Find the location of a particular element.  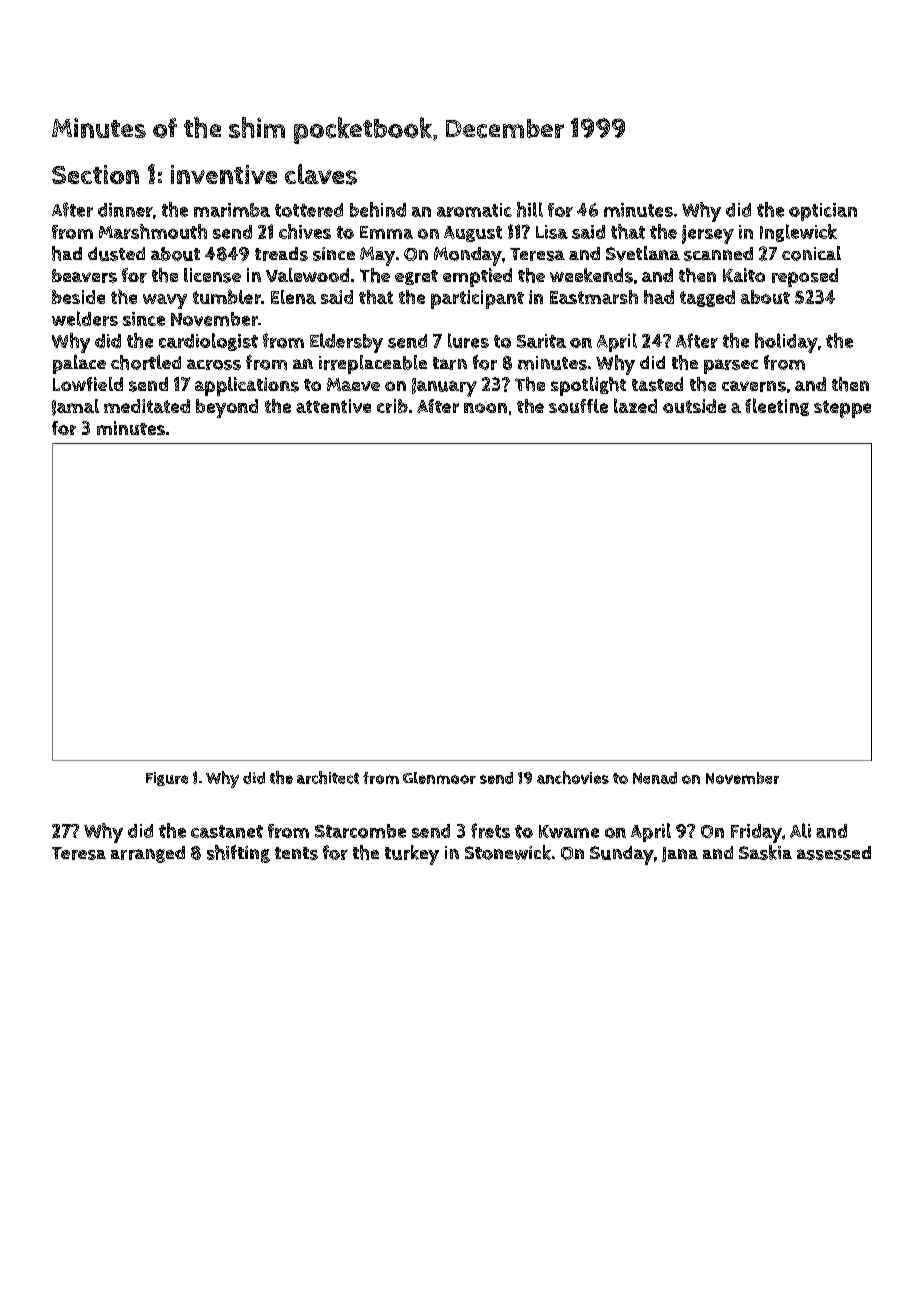

beyond is located at coordinates (227, 408).
